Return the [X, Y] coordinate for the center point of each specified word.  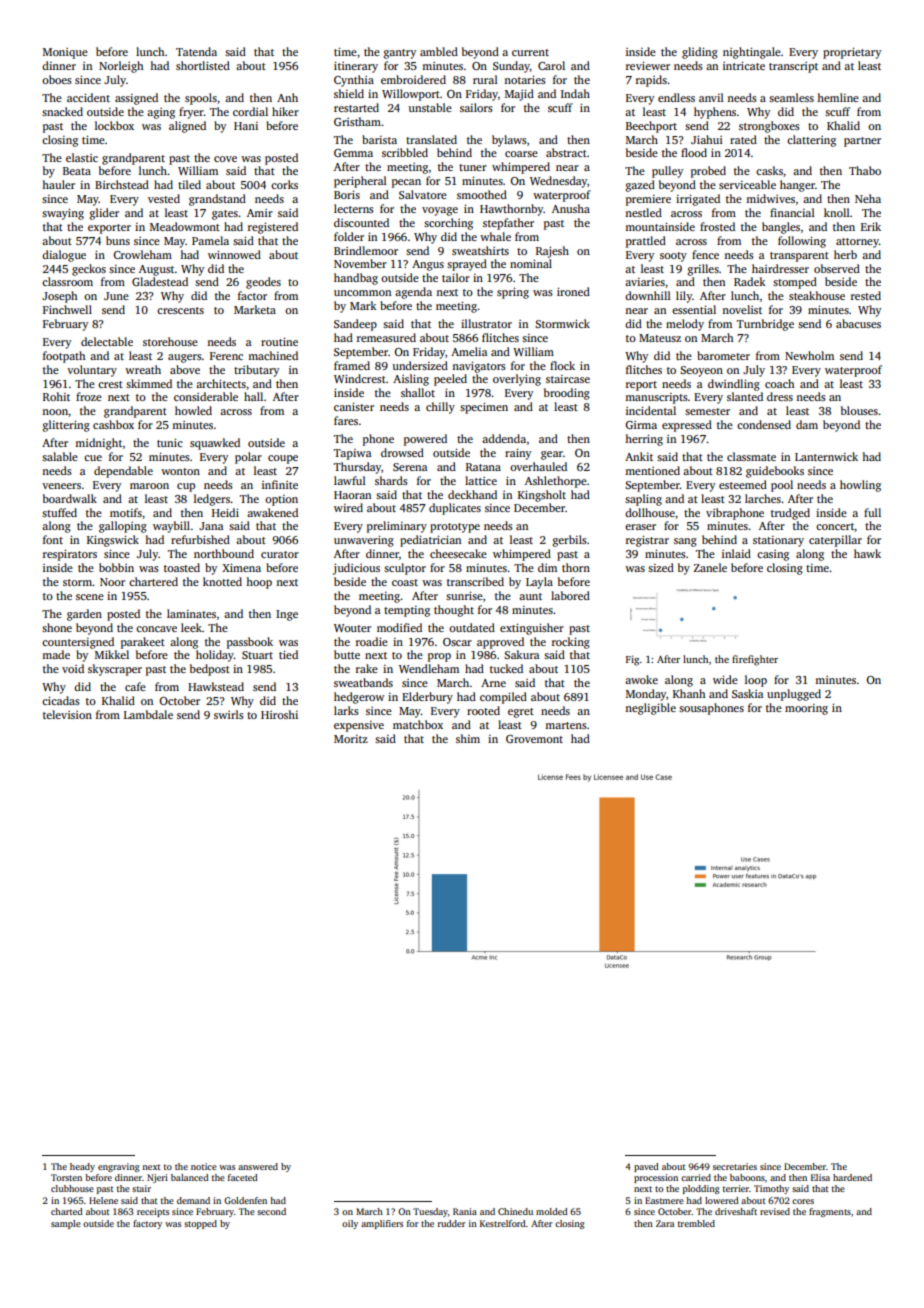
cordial [250, 111]
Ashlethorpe [556, 482]
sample [66, 1224]
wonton [180, 471]
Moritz [351, 739]
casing [773, 555]
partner [862, 142]
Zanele [710, 567]
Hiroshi [279, 714]
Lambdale [148, 714]
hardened [852, 1177]
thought [454, 611]
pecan [406, 183]
